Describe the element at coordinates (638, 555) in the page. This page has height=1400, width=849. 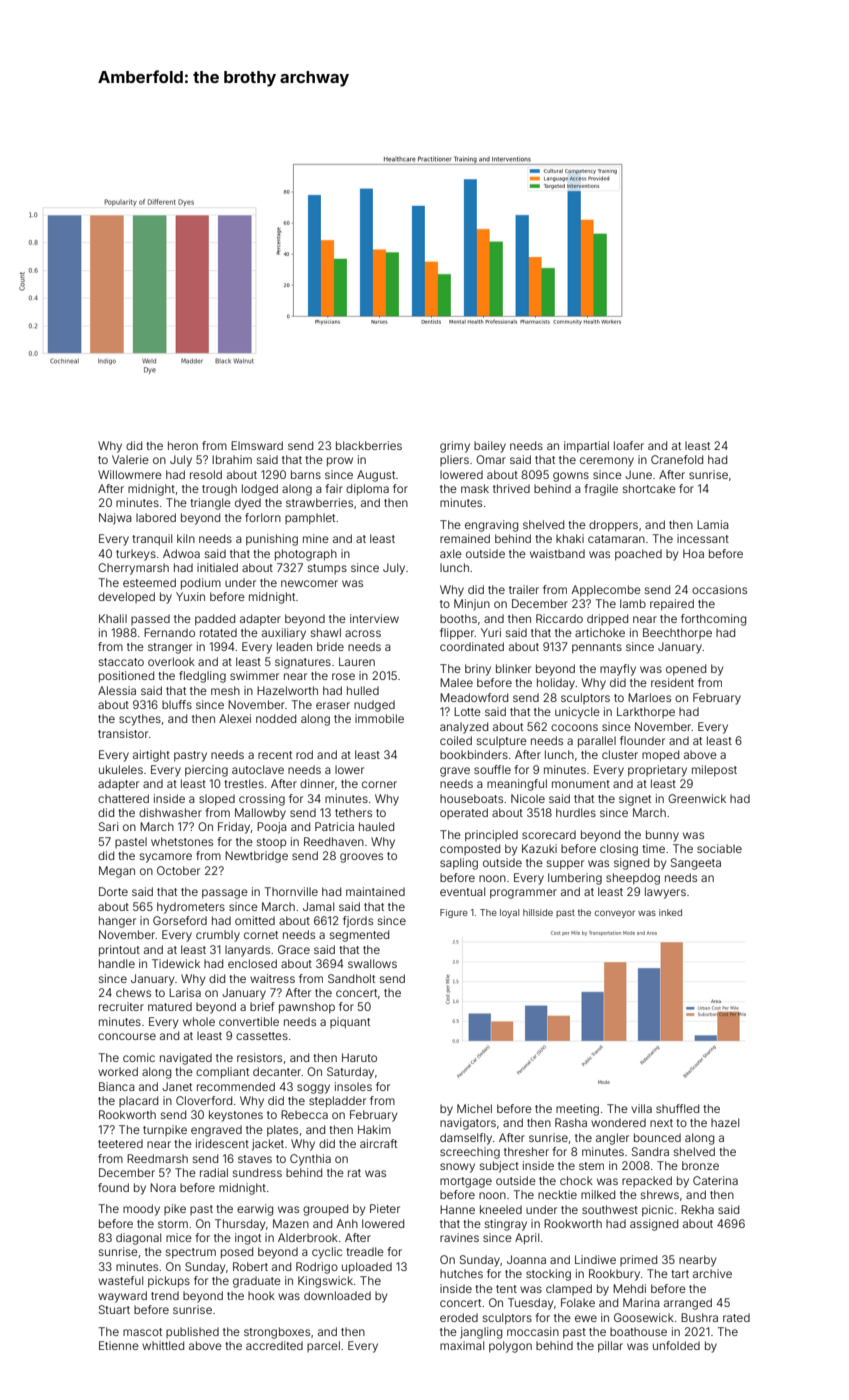
I see `poached` at that location.
